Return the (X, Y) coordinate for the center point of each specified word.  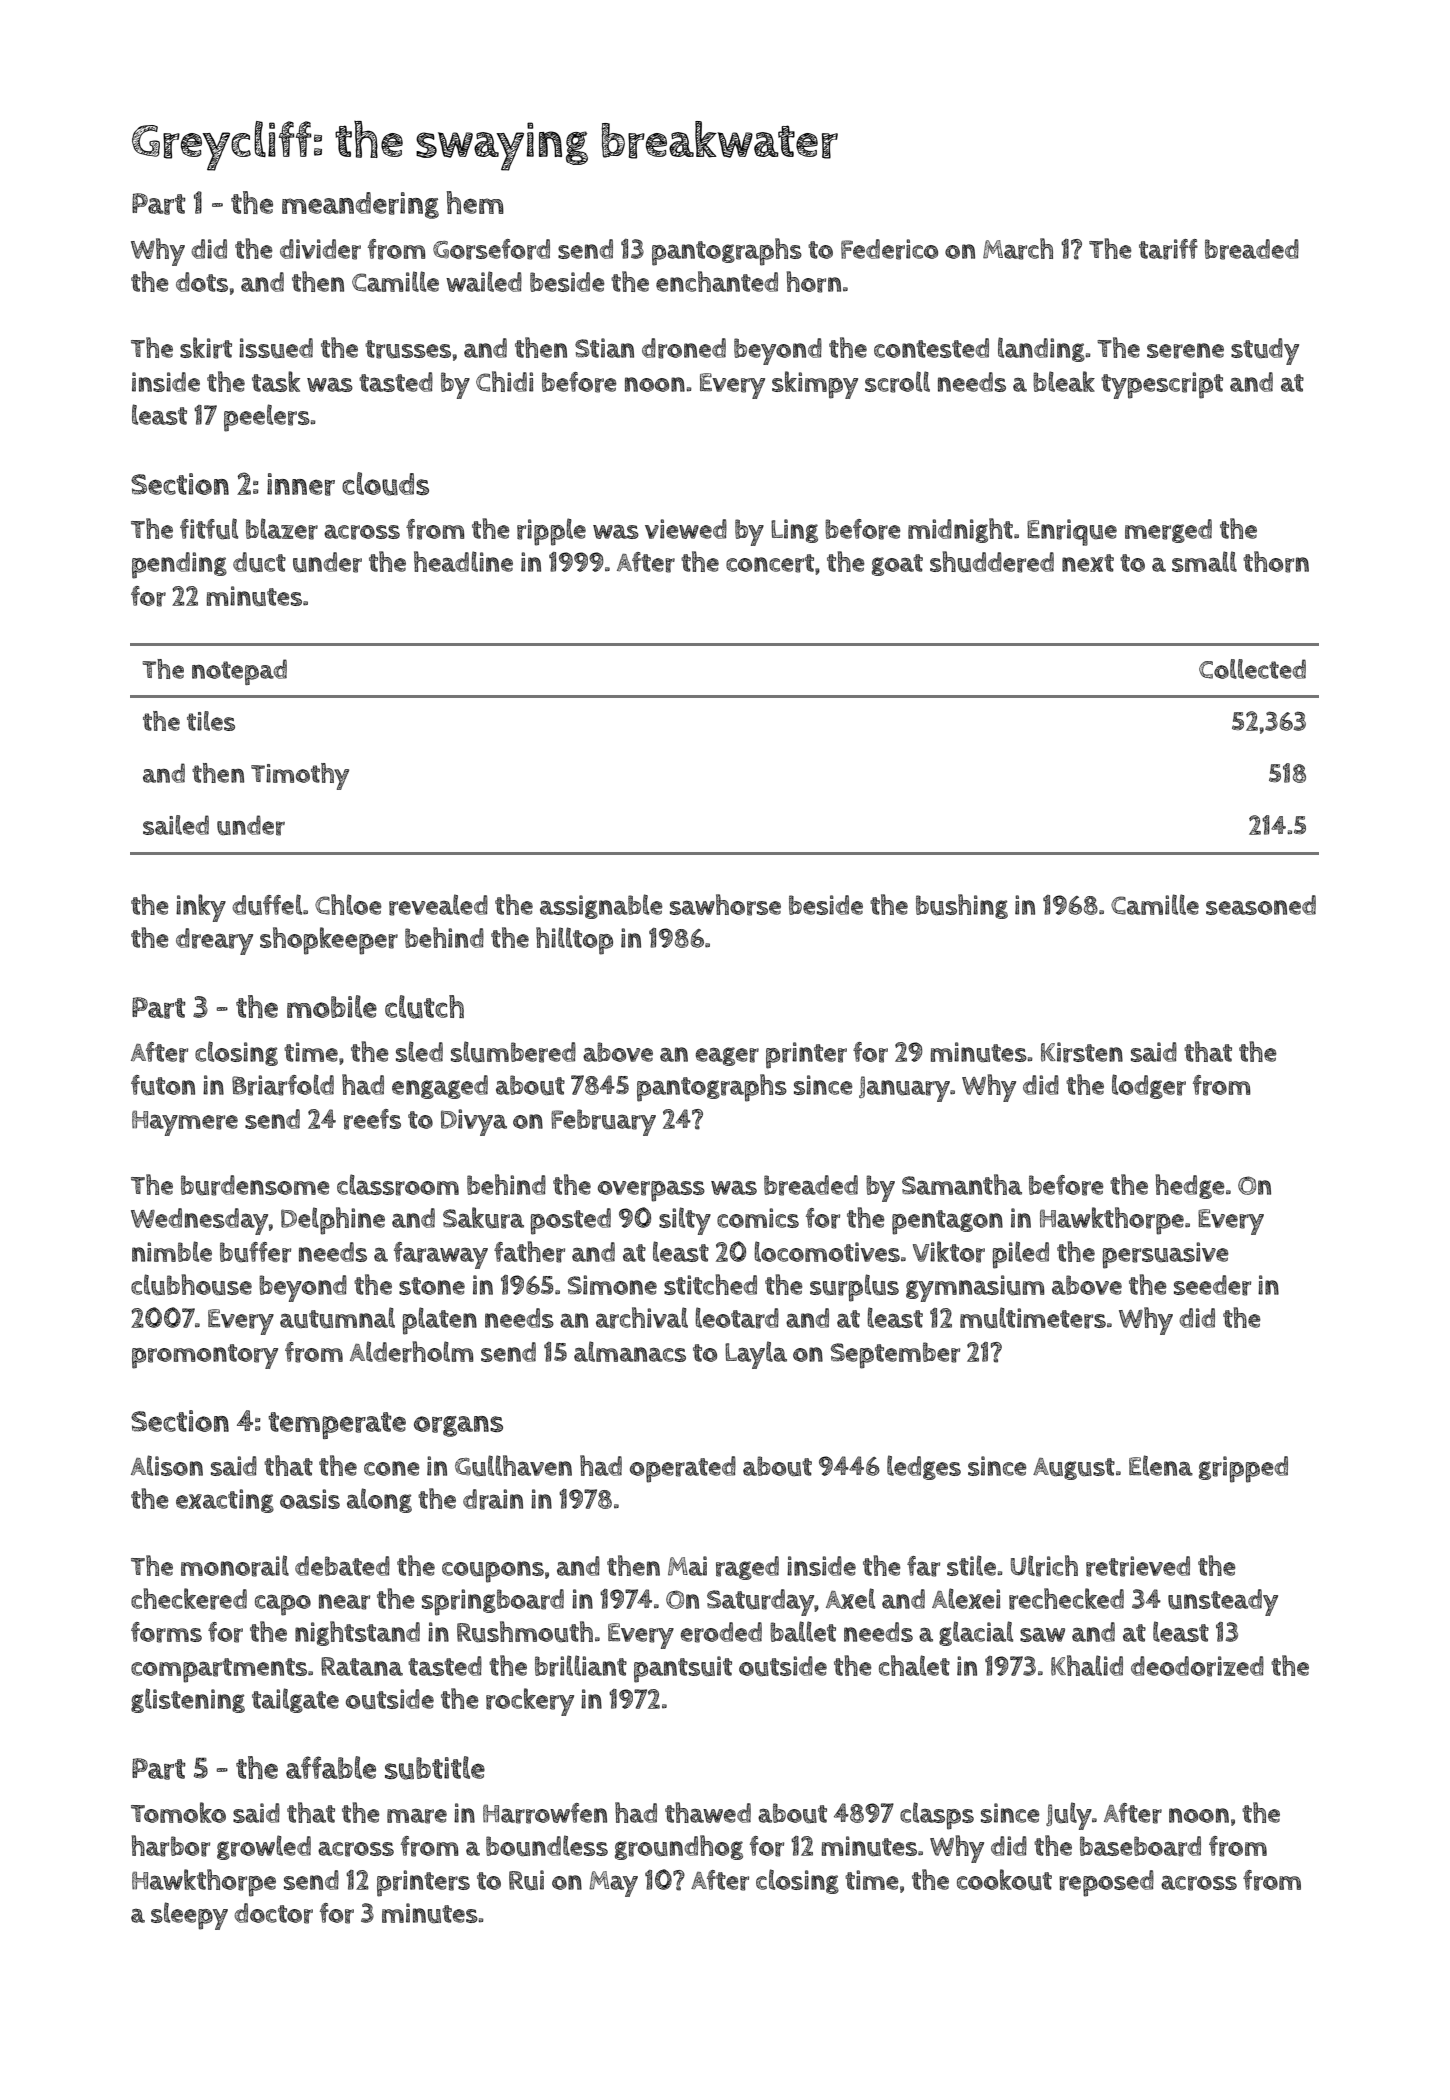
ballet (803, 1631)
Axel (850, 1598)
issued (276, 348)
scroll (897, 382)
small (1204, 561)
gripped (1243, 1469)
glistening (188, 1700)
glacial (976, 1633)
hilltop (574, 941)
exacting (225, 1501)
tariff (1168, 249)
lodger (1149, 1086)
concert (770, 563)
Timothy (300, 776)
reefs (372, 1119)
